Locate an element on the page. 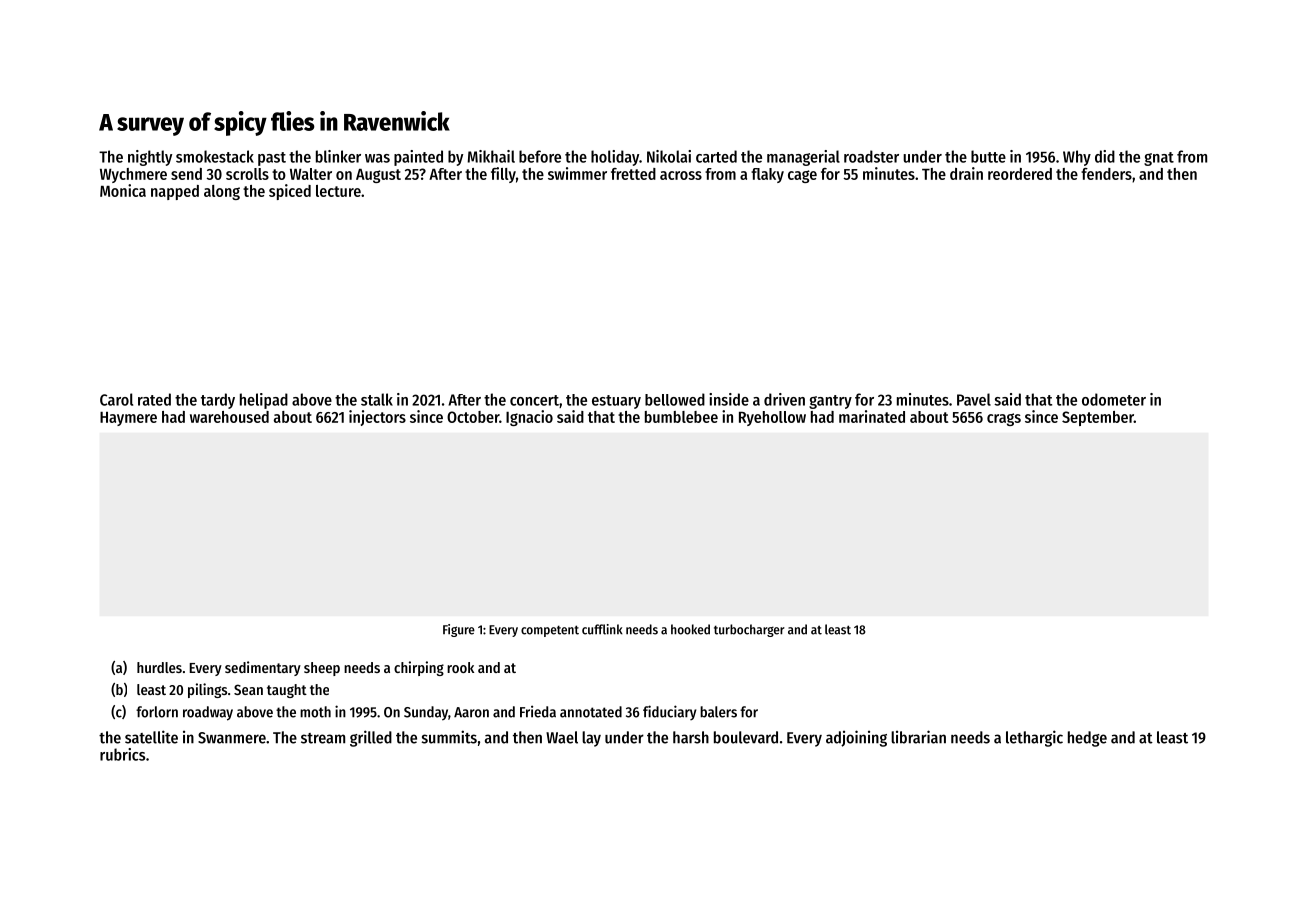  cufflink is located at coordinates (602, 629).
